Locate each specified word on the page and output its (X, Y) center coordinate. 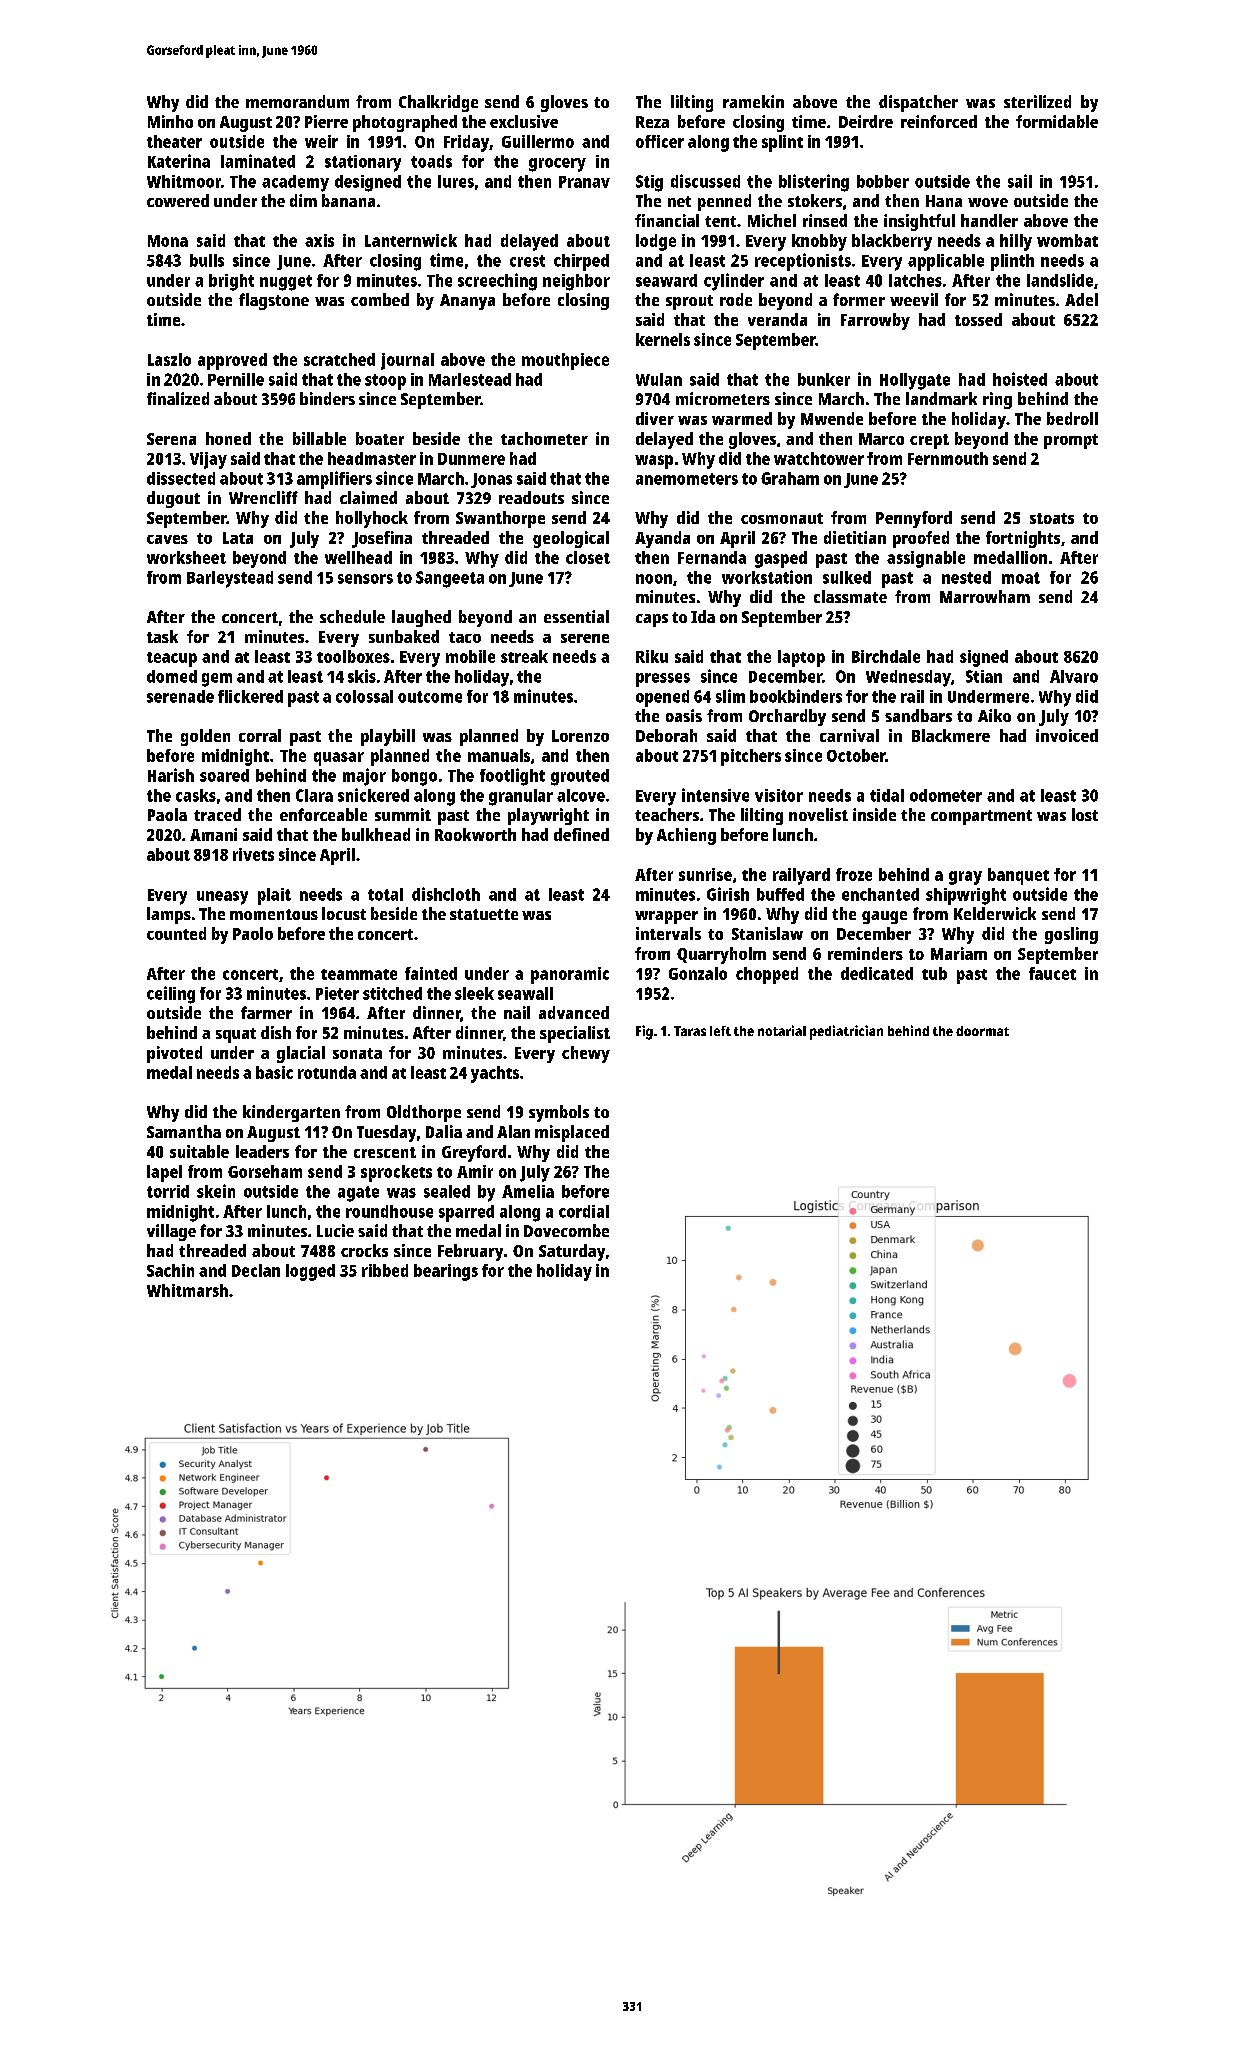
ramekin (753, 101)
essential (576, 616)
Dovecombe (566, 1230)
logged (310, 1272)
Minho (170, 121)
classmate (850, 596)
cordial (584, 1211)
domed (172, 676)
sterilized (1037, 101)
